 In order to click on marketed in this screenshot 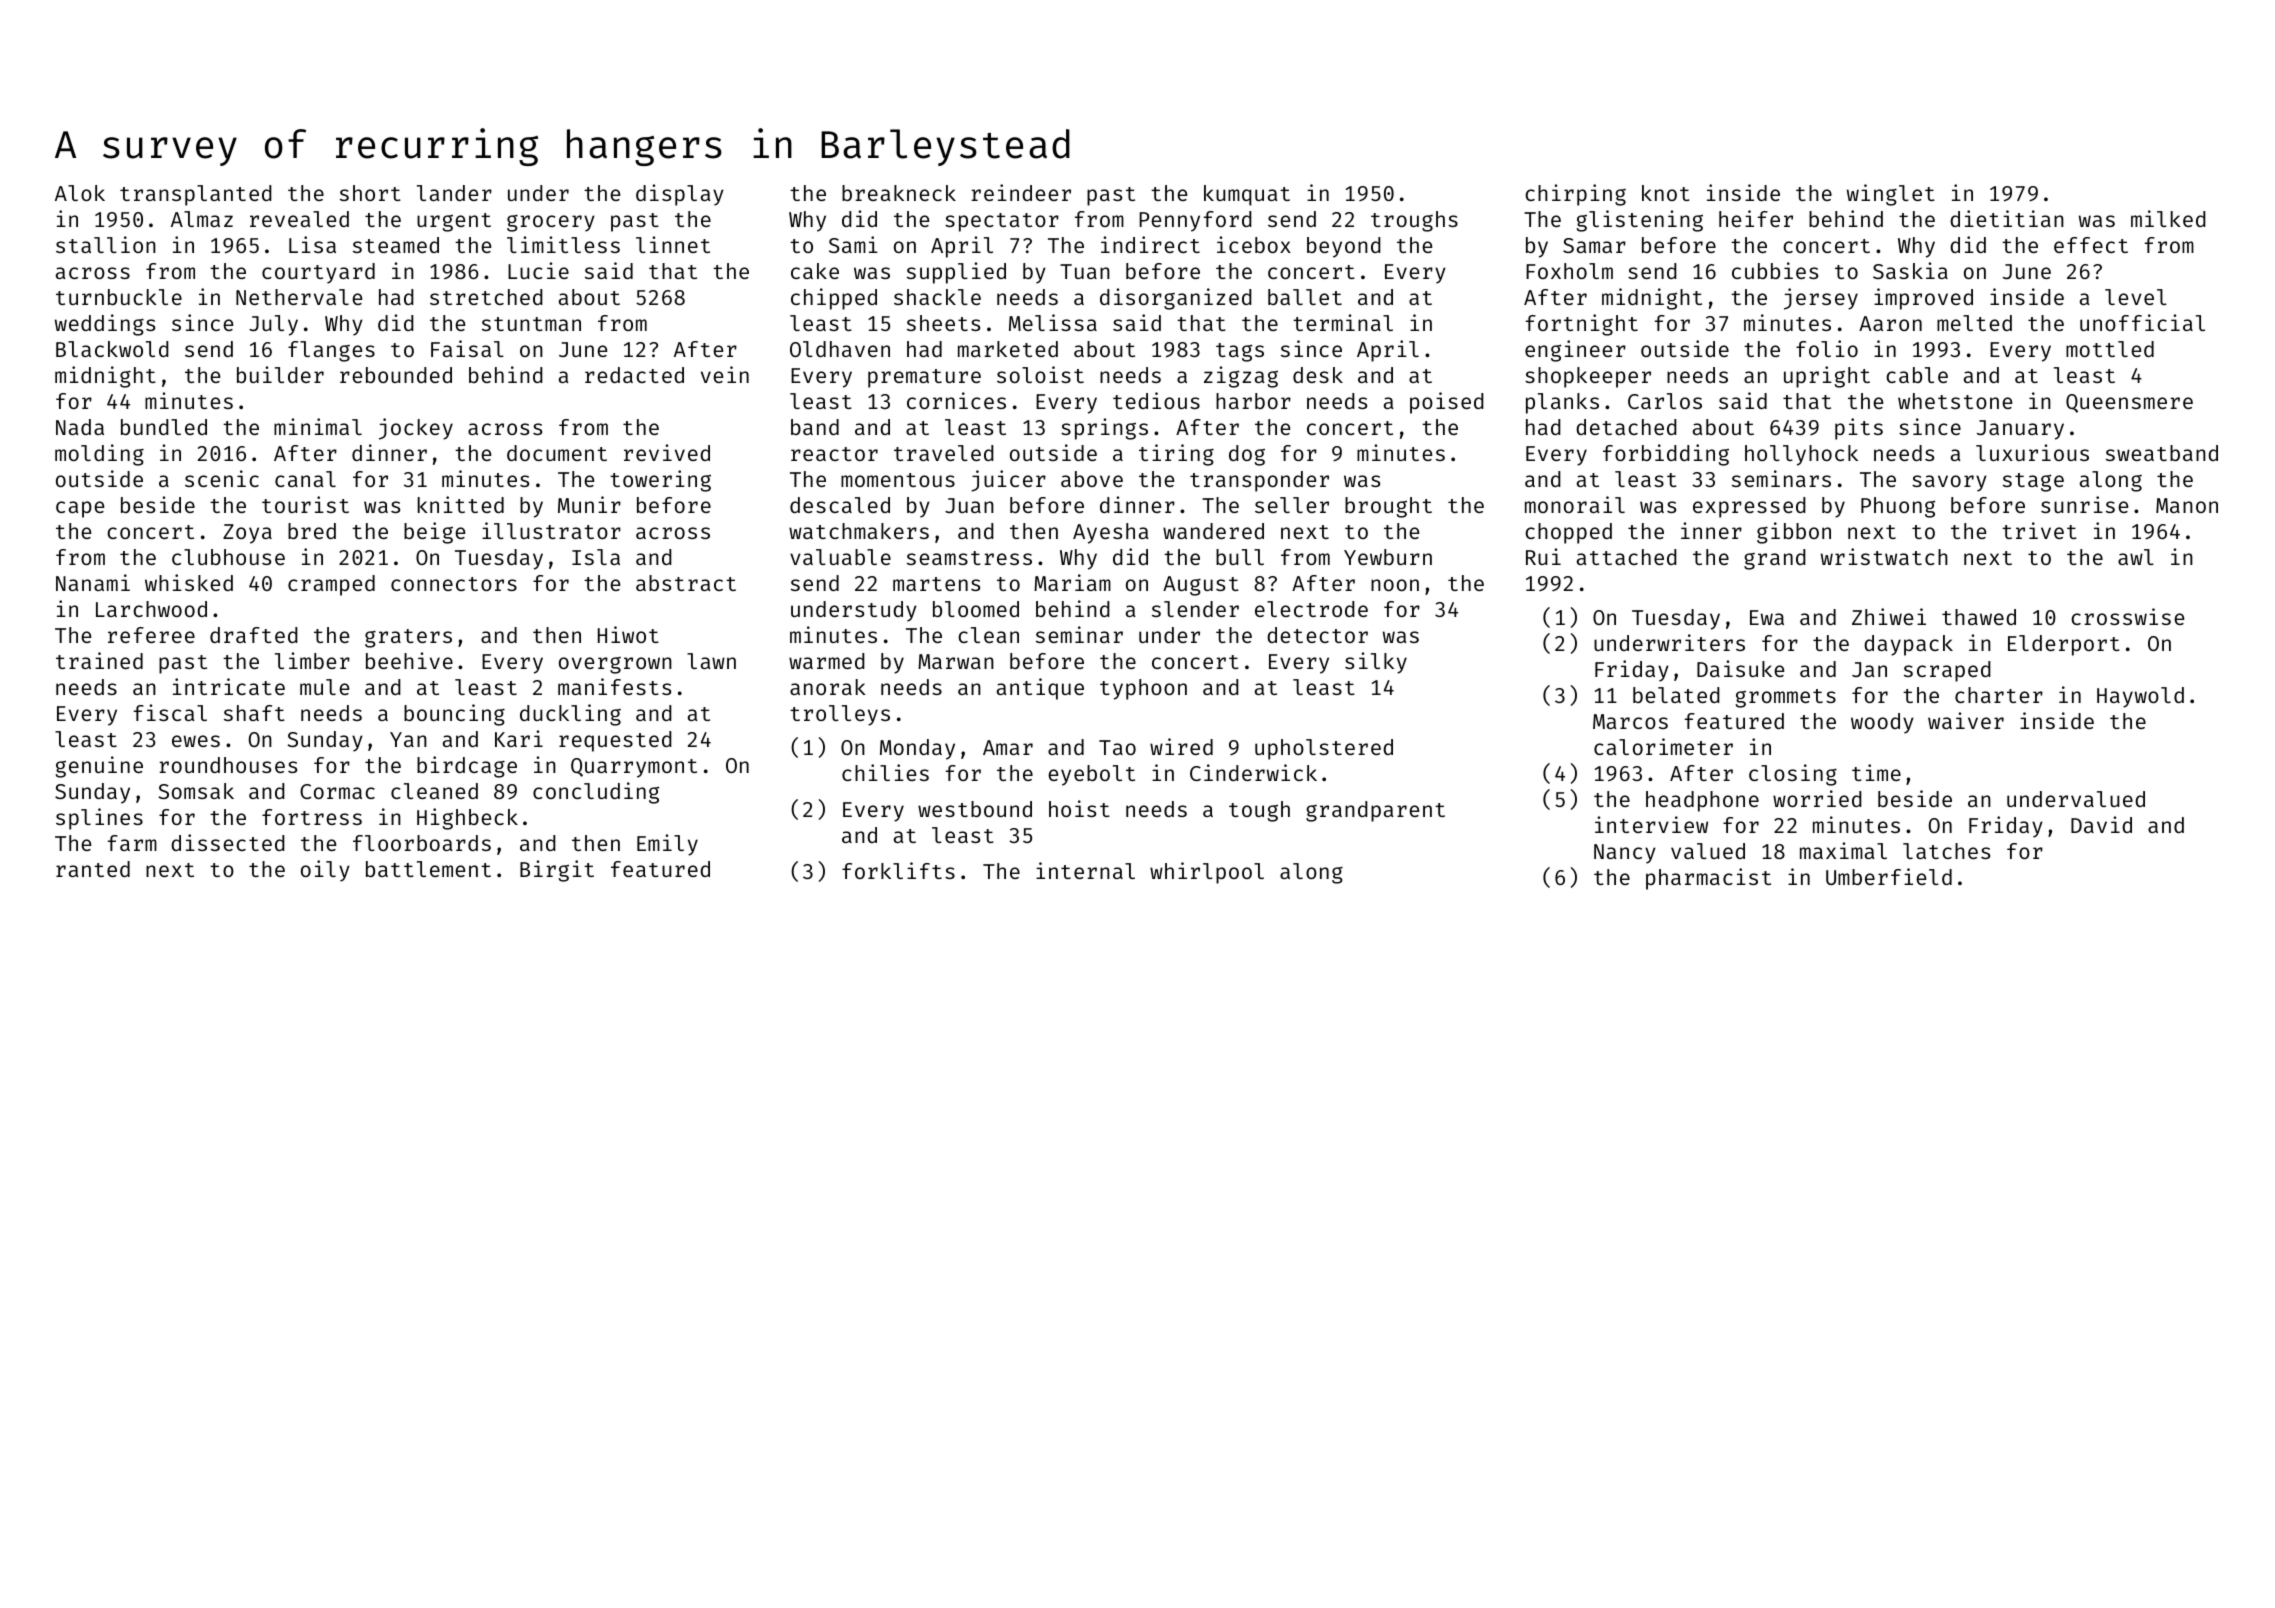, I will do `click(1008, 349)`.
